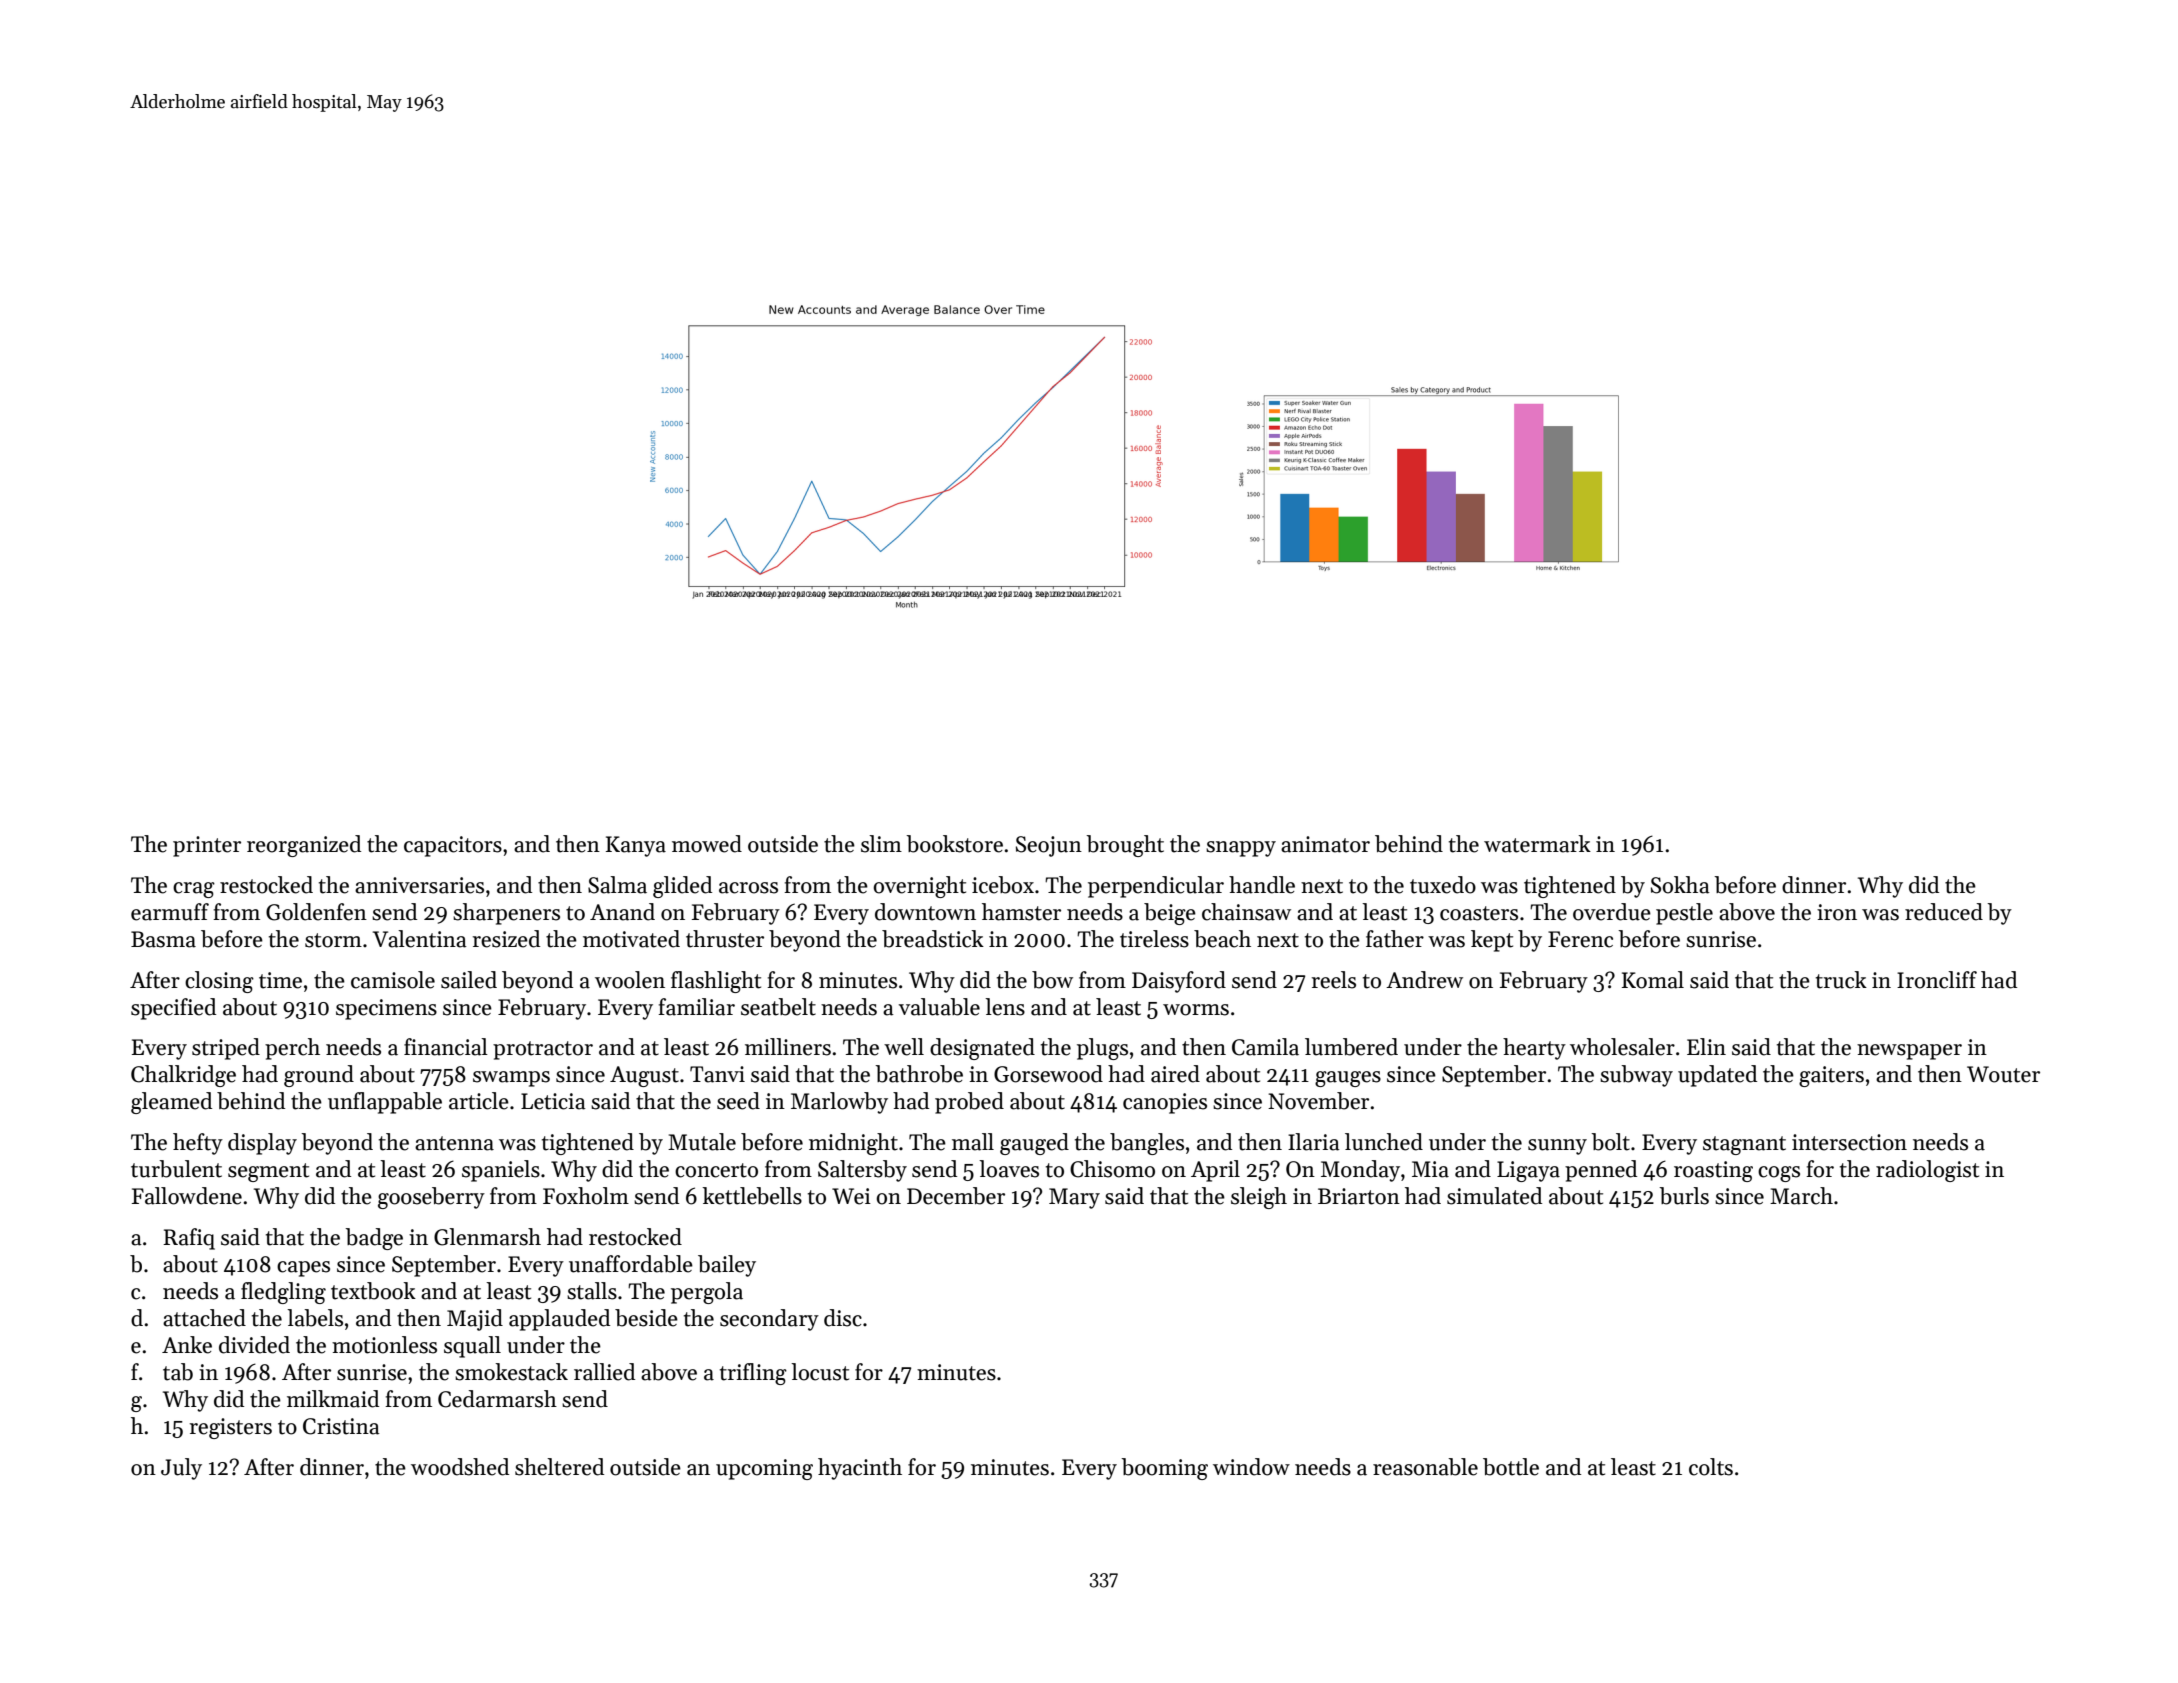 This screenshot has width=2178, height=1683. I want to click on locust, so click(820, 1372).
